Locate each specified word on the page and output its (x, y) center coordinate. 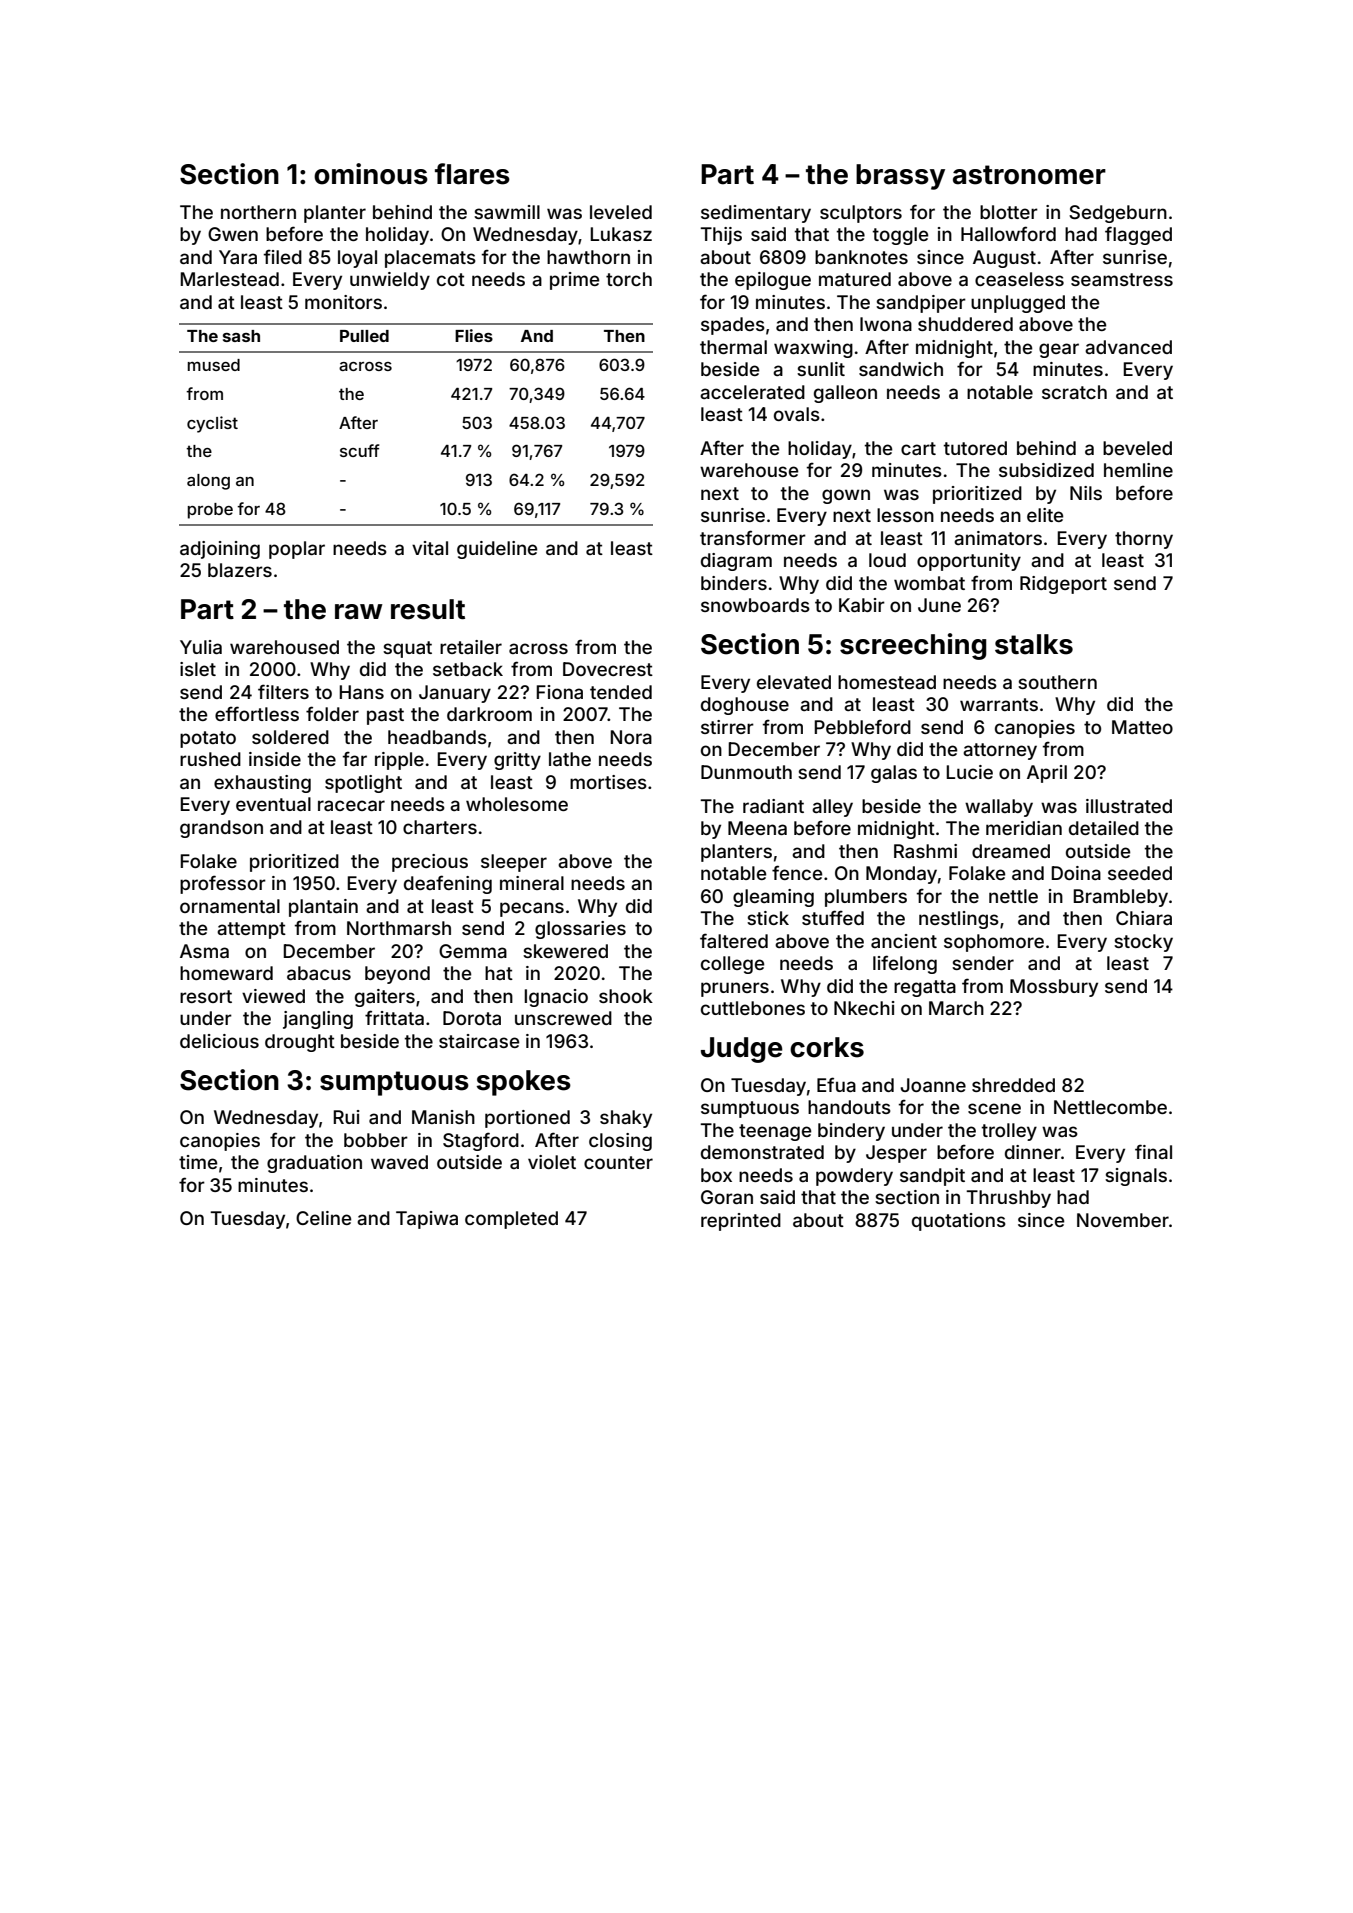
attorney (1000, 751)
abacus (319, 973)
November (1123, 1220)
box (716, 1175)
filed (283, 256)
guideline (497, 550)
